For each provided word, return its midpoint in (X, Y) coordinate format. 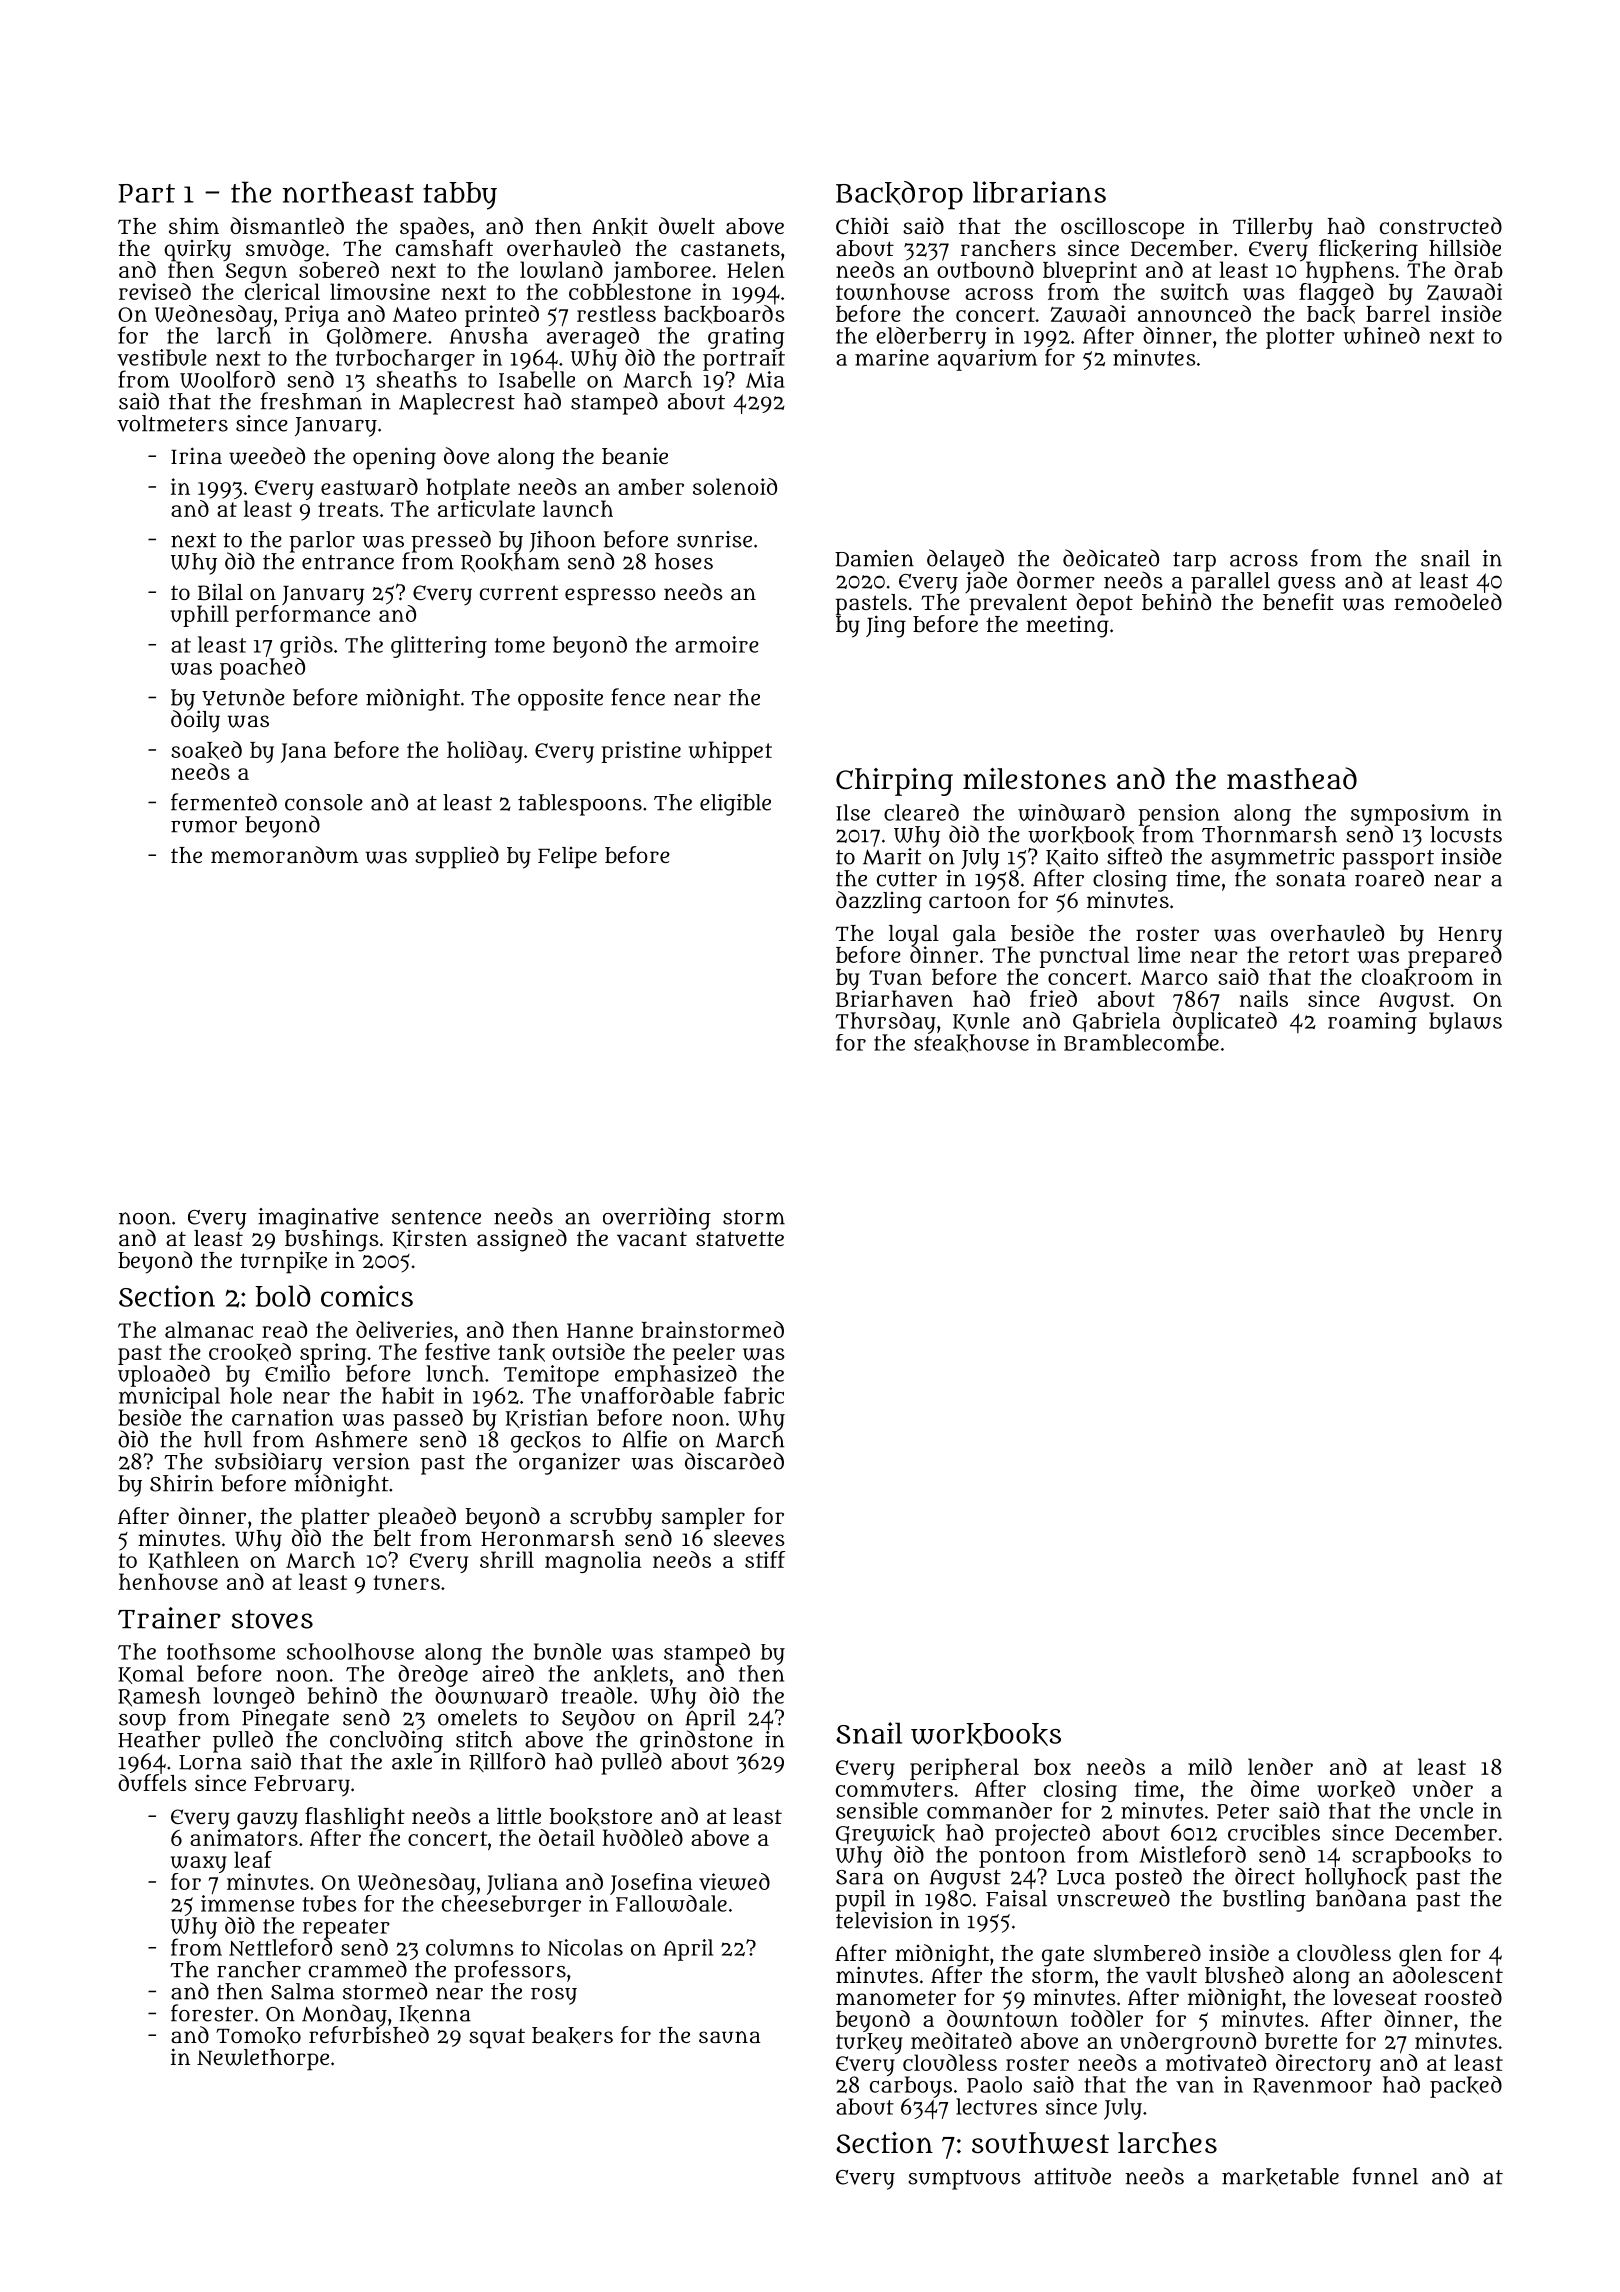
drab (1478, 269)
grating (746, 338)
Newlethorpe (263, 2060)
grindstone (696, 1741)
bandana (1361, 1898)
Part (146, 193)
